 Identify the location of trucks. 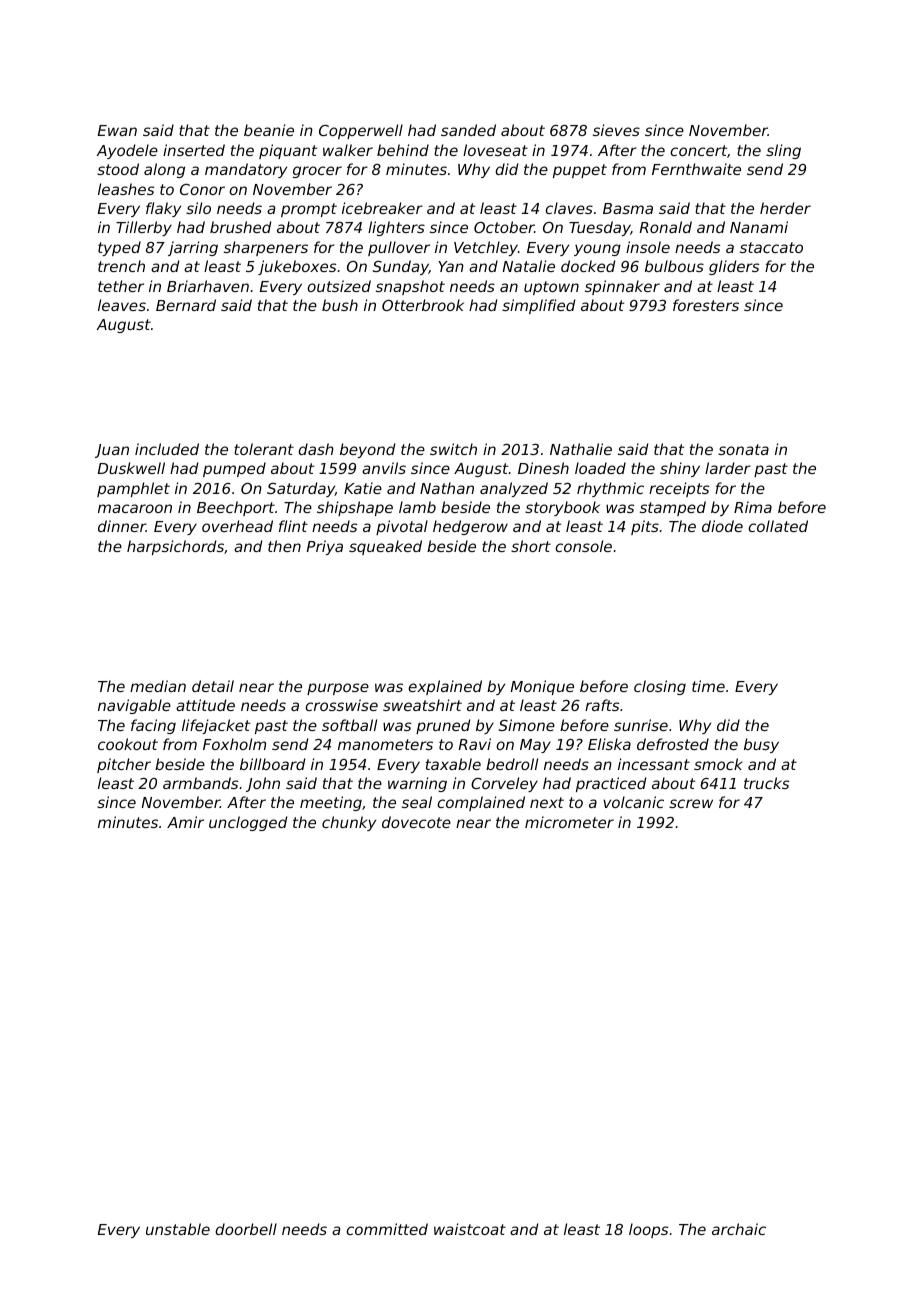
(766, 783).
